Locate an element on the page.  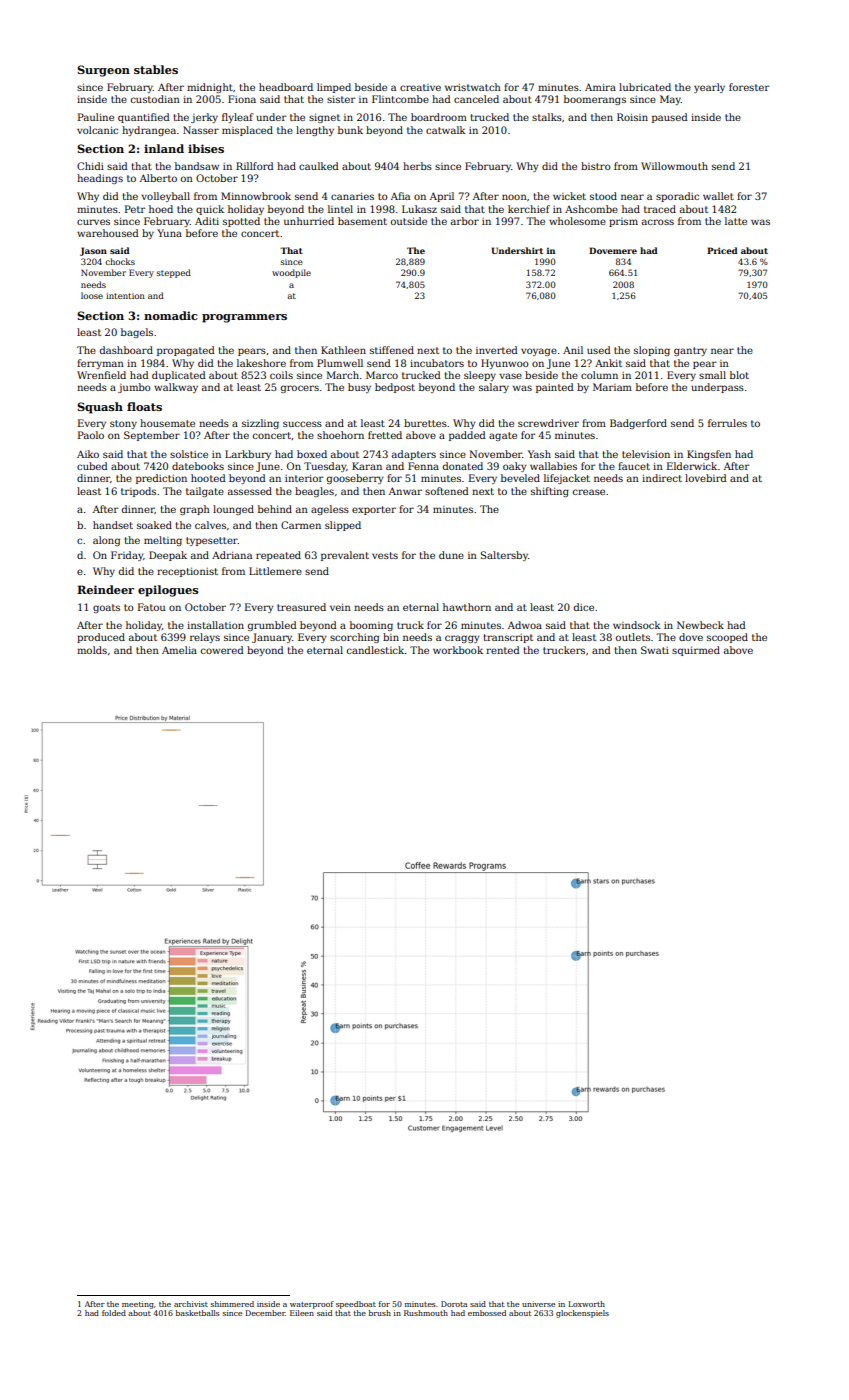
rented is located at coordinates (503, 650).
